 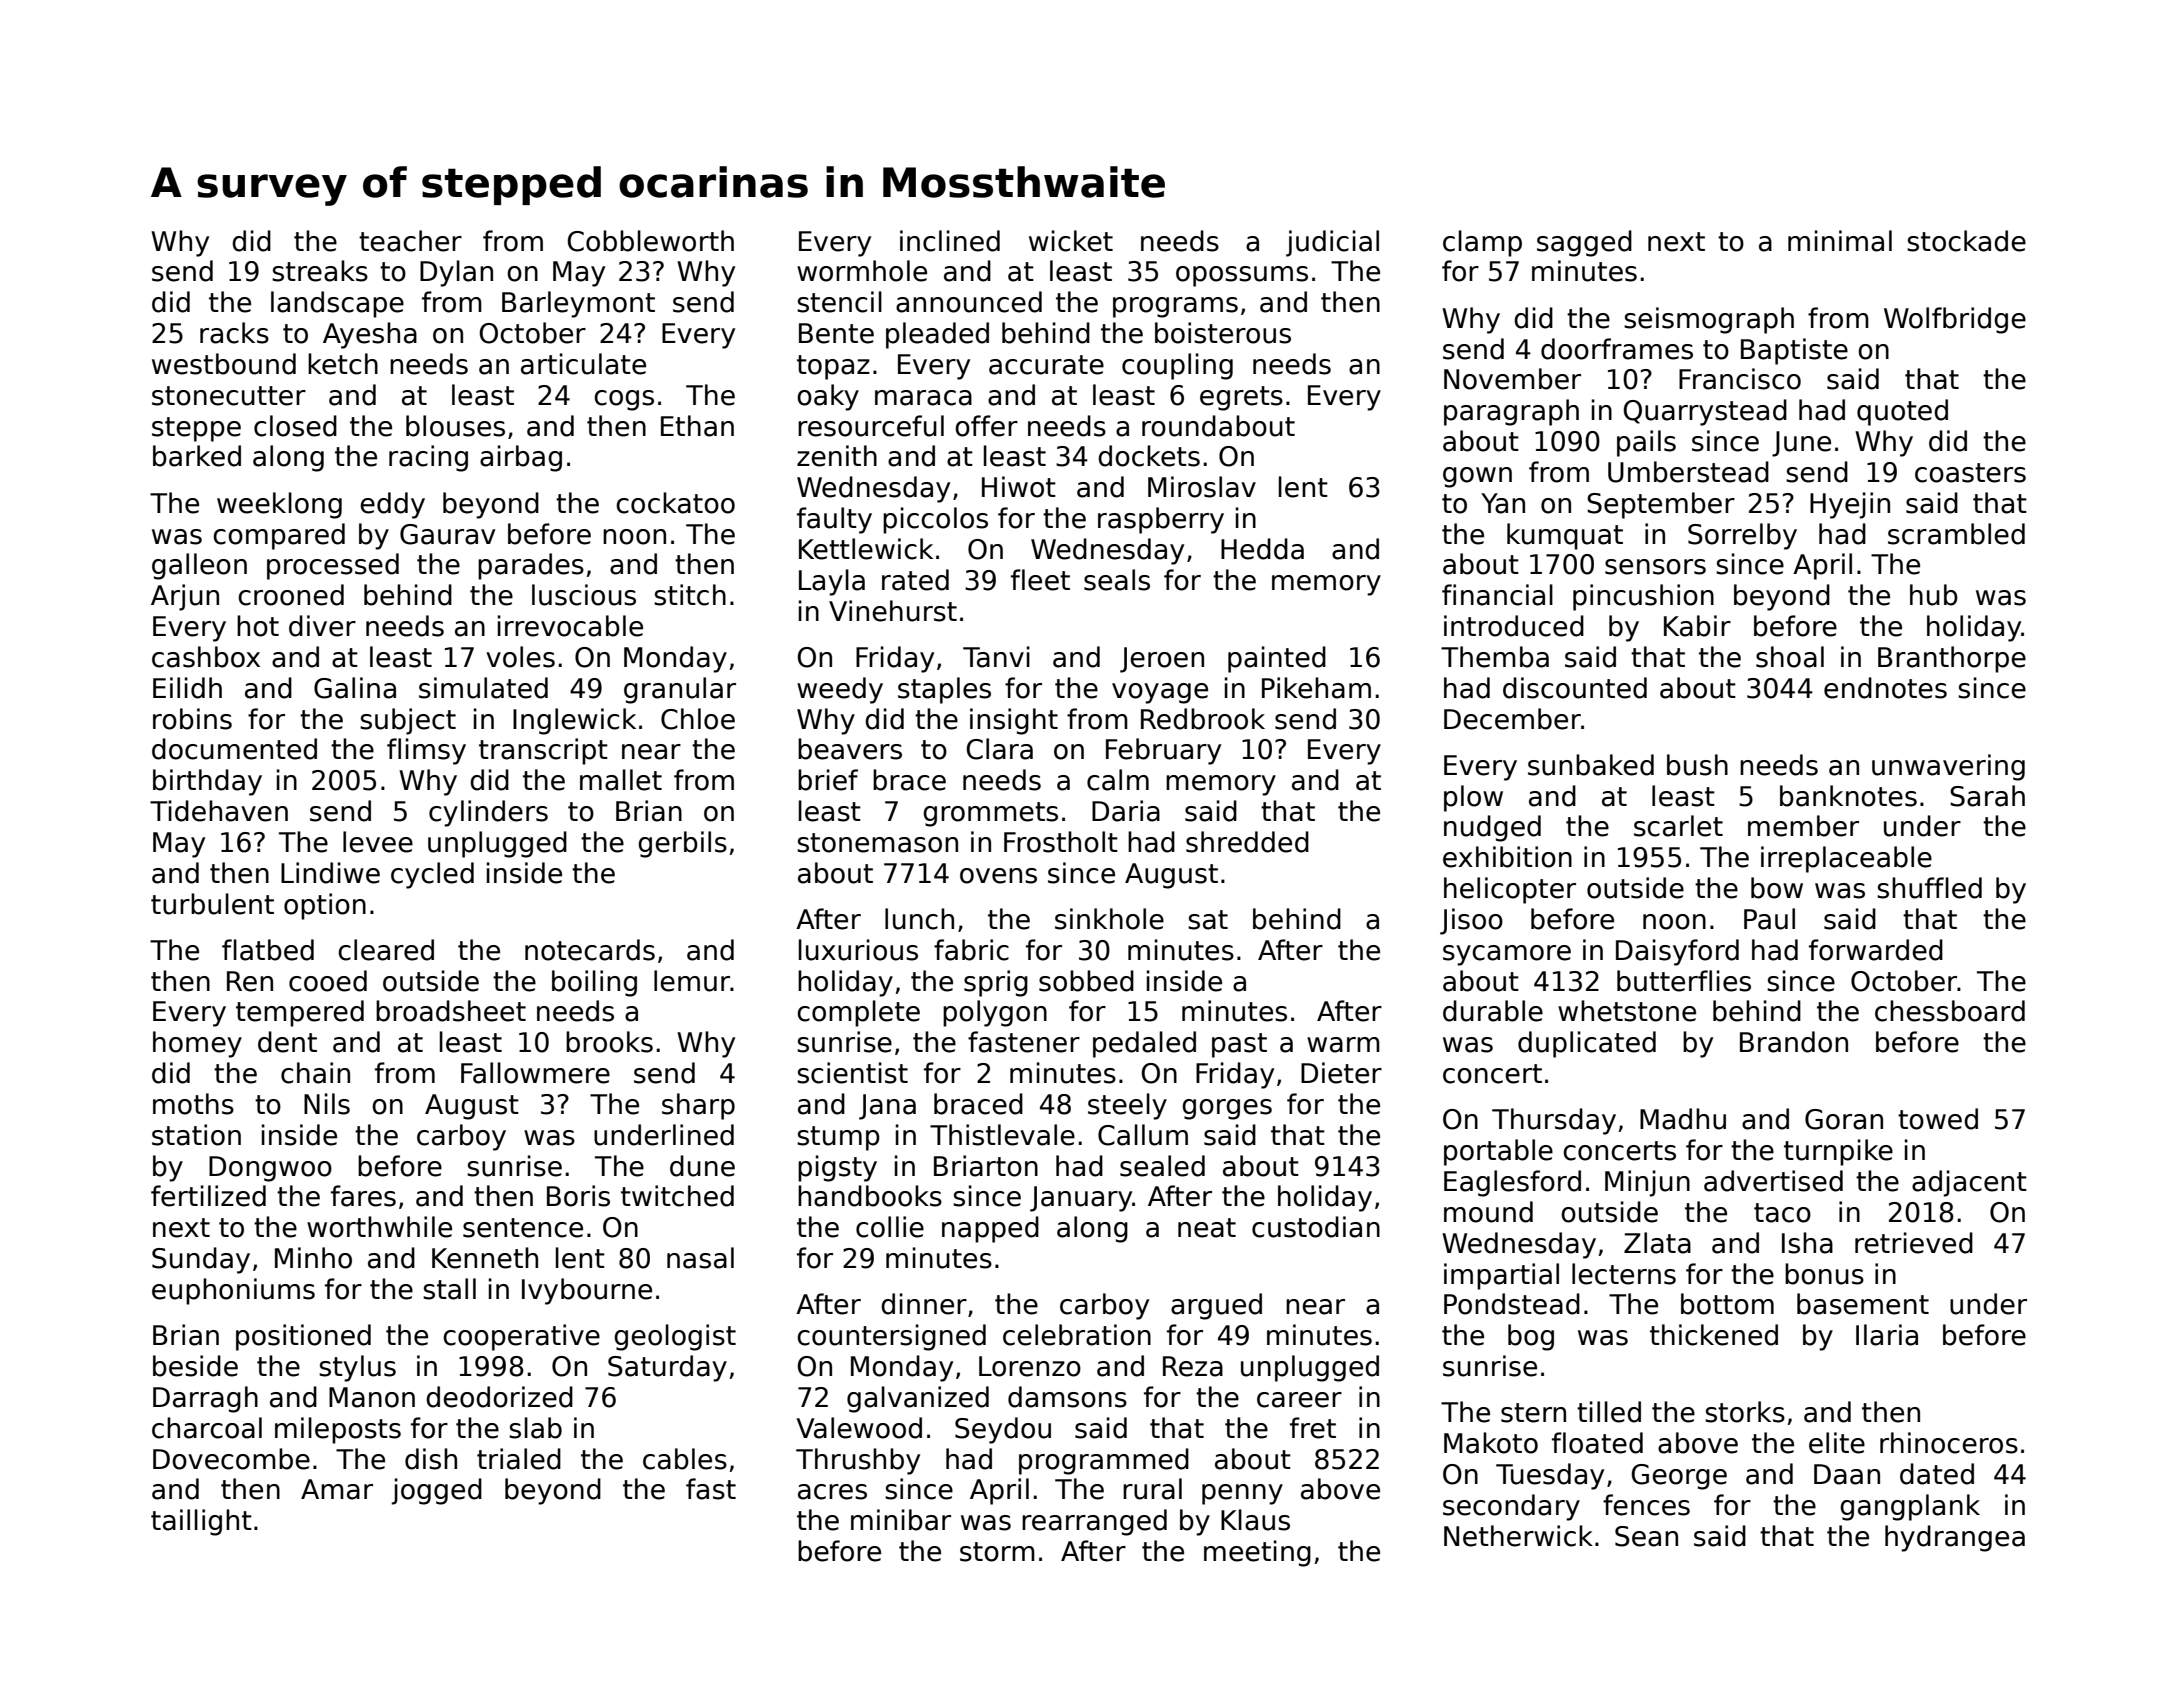 What do you see at coordinates (1914, 1243) in the screenshot?
I see `retrieved` at bounding box center [1914, 1243].
